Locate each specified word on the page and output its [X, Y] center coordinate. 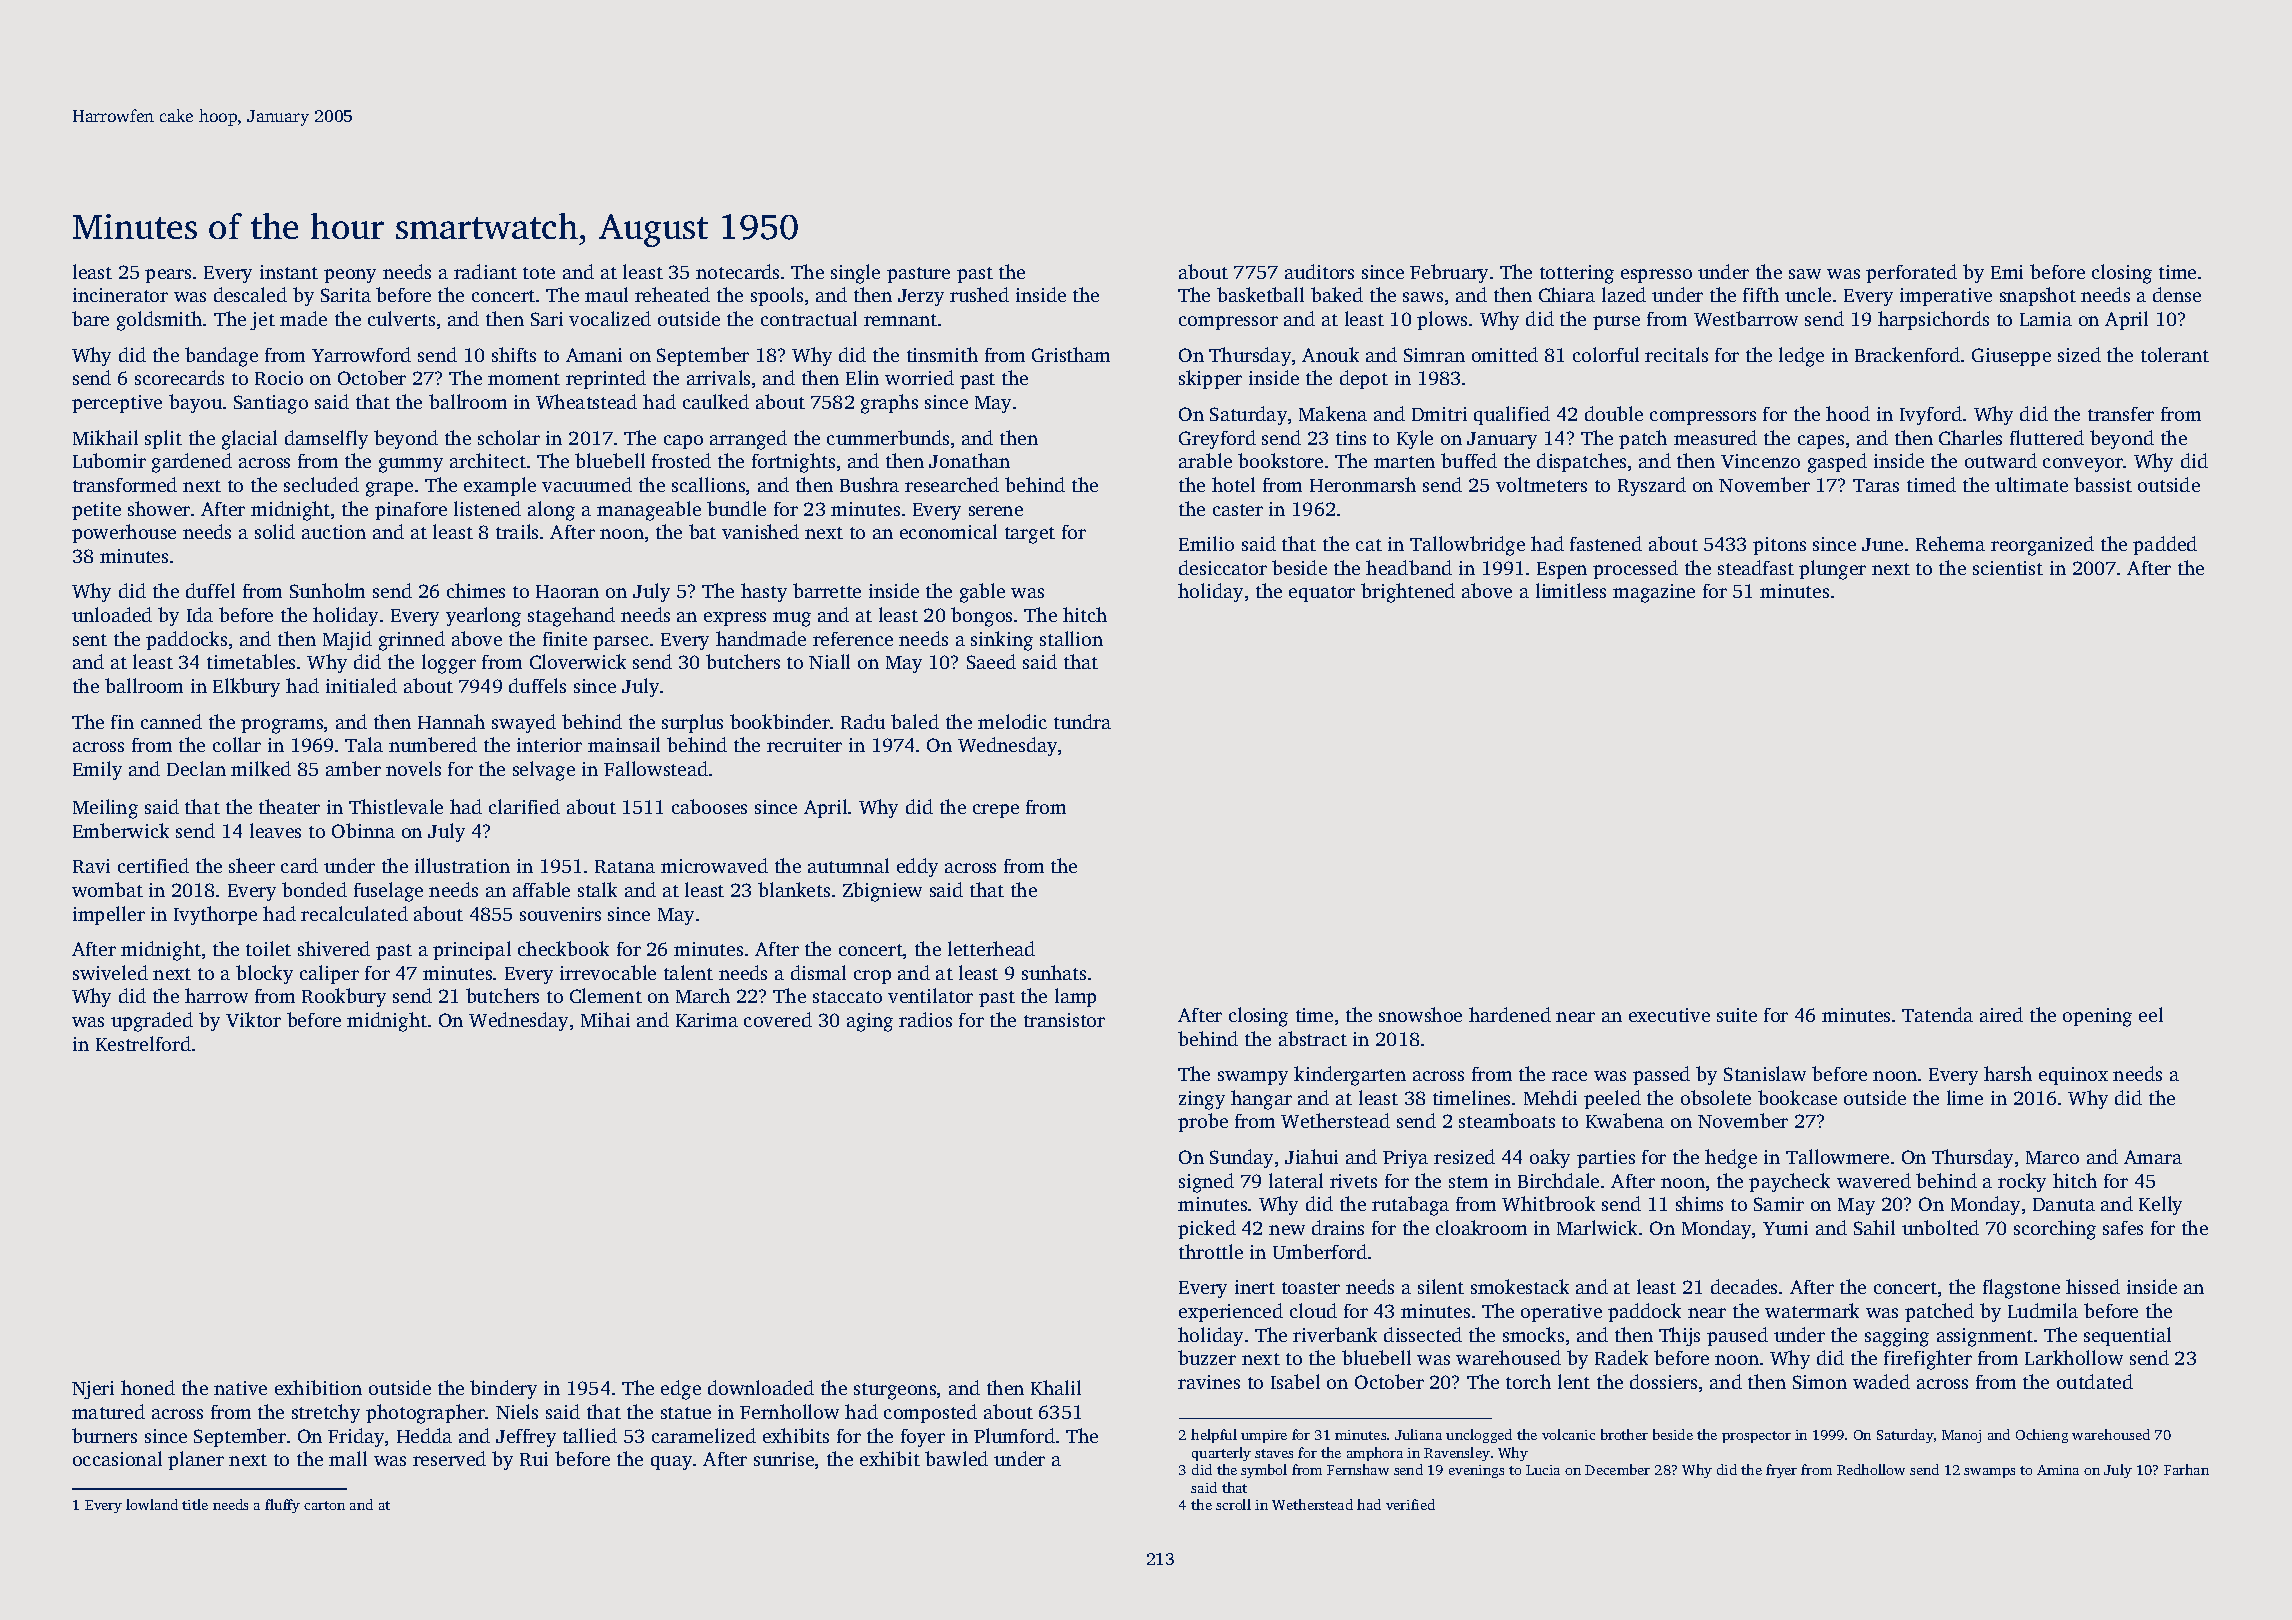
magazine [1654, 593]
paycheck [1789, 1182]
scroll [1233, 1504]
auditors [1319, 271]
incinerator [120, 295]
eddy [917, 867]
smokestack [1520, 1286]
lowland [152, 1504]
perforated [1911, 273]
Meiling [105, 809]
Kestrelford [143, 1043]
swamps [1989, 1473]
